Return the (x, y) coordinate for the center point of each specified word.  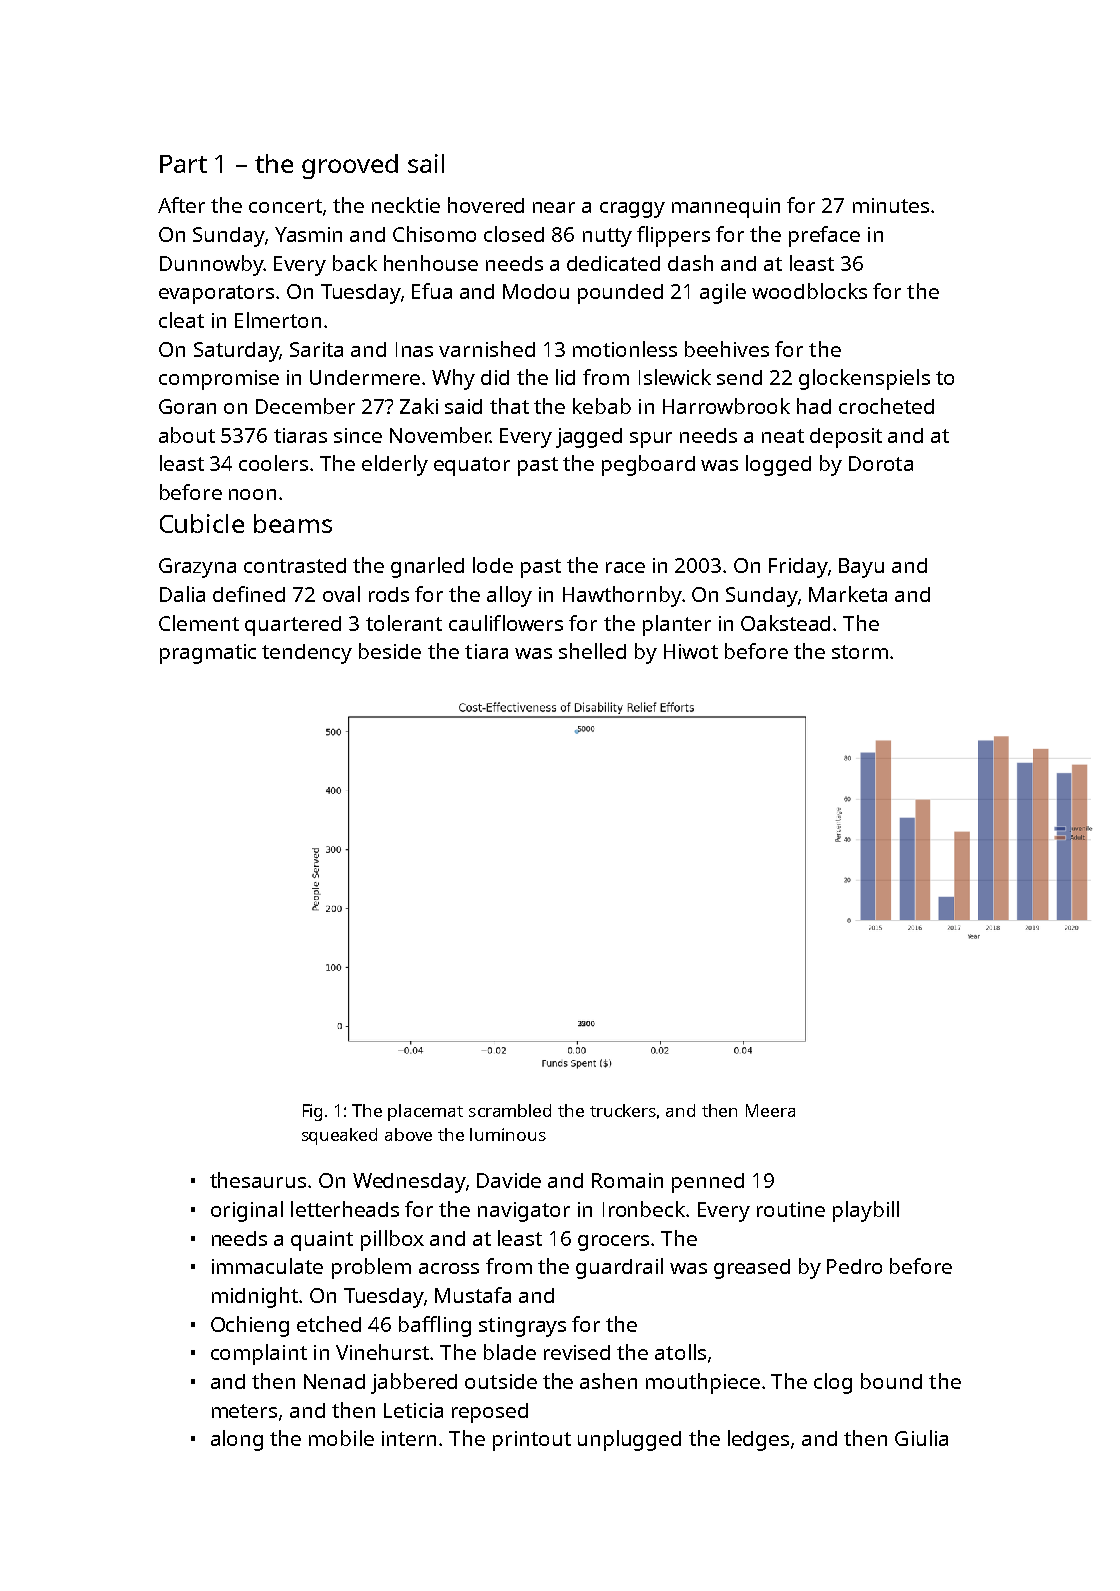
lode (493, 565)
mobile (341, 1438)
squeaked (339, 1136)
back (355, 263)
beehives (727, 349)
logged (778, 465)
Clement (199, 623)
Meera (770, 1110)
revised (577, 1352)
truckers (623, 1110)
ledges (758, 1440)
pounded (620, 294)
